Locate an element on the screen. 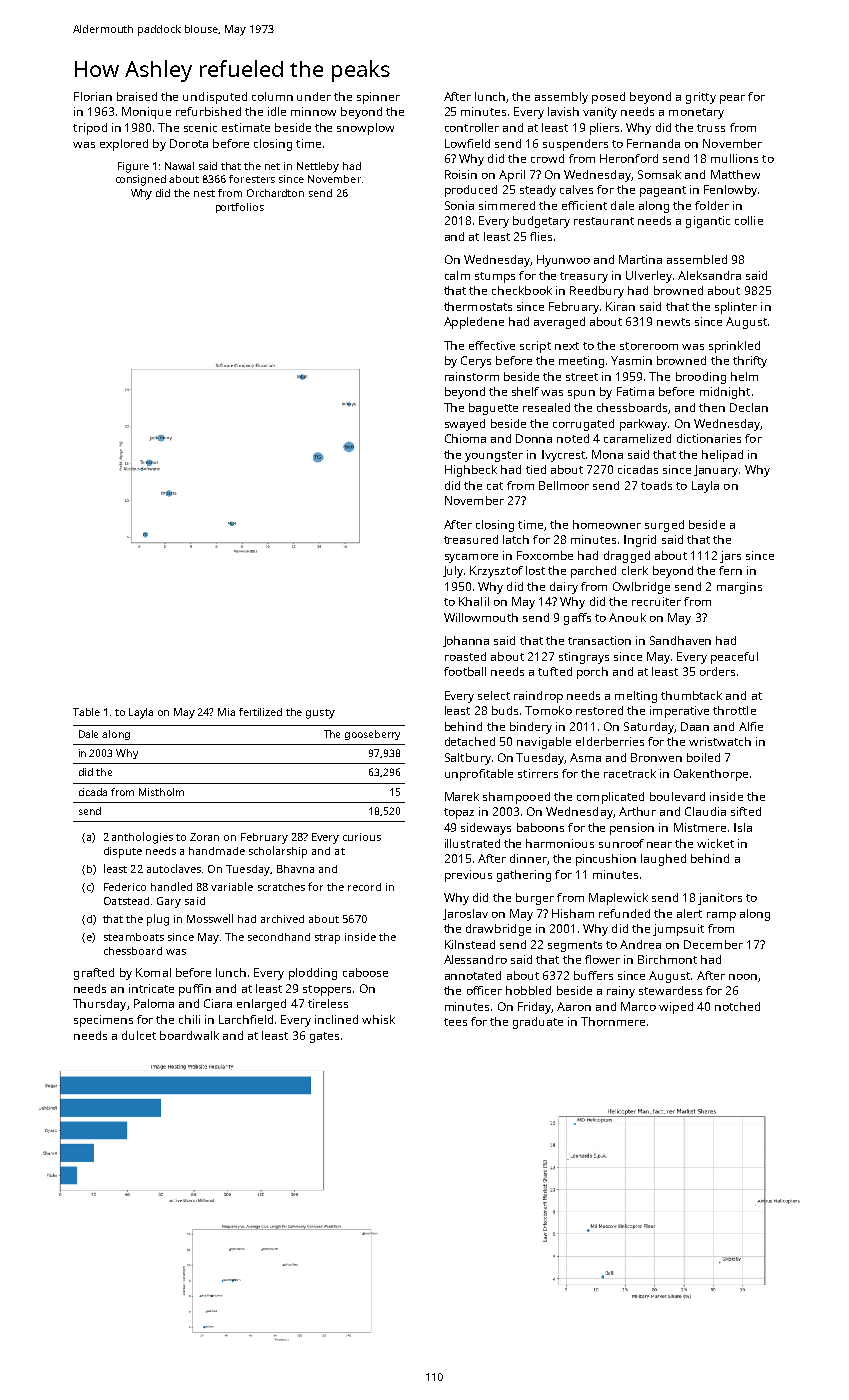 The width and height of the screenshot is (849, 1400). Appledene is located at coordinates (474, 323).
